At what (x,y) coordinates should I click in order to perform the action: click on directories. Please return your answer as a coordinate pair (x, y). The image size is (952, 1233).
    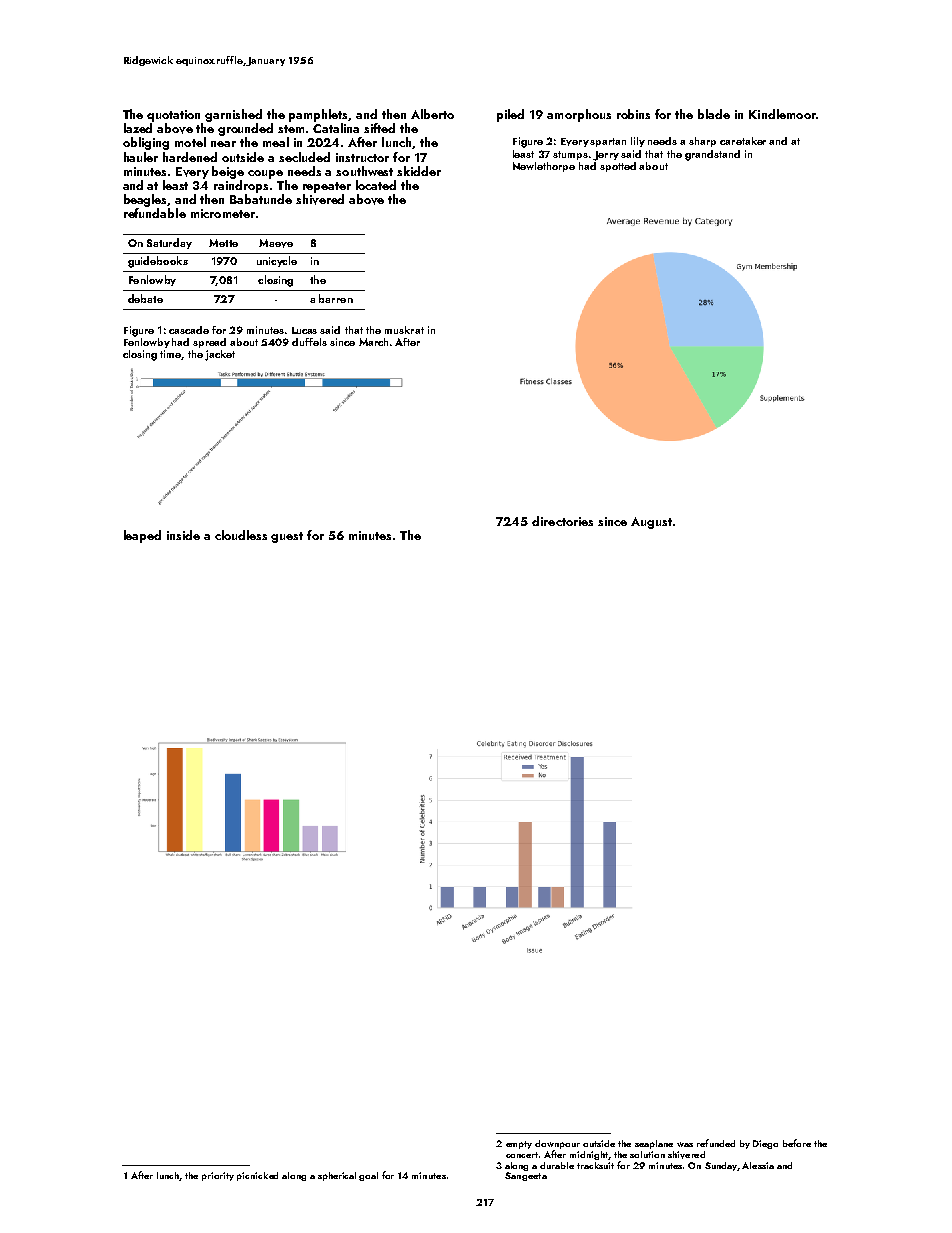
    Looking at the image, I should click on (562, 521).
